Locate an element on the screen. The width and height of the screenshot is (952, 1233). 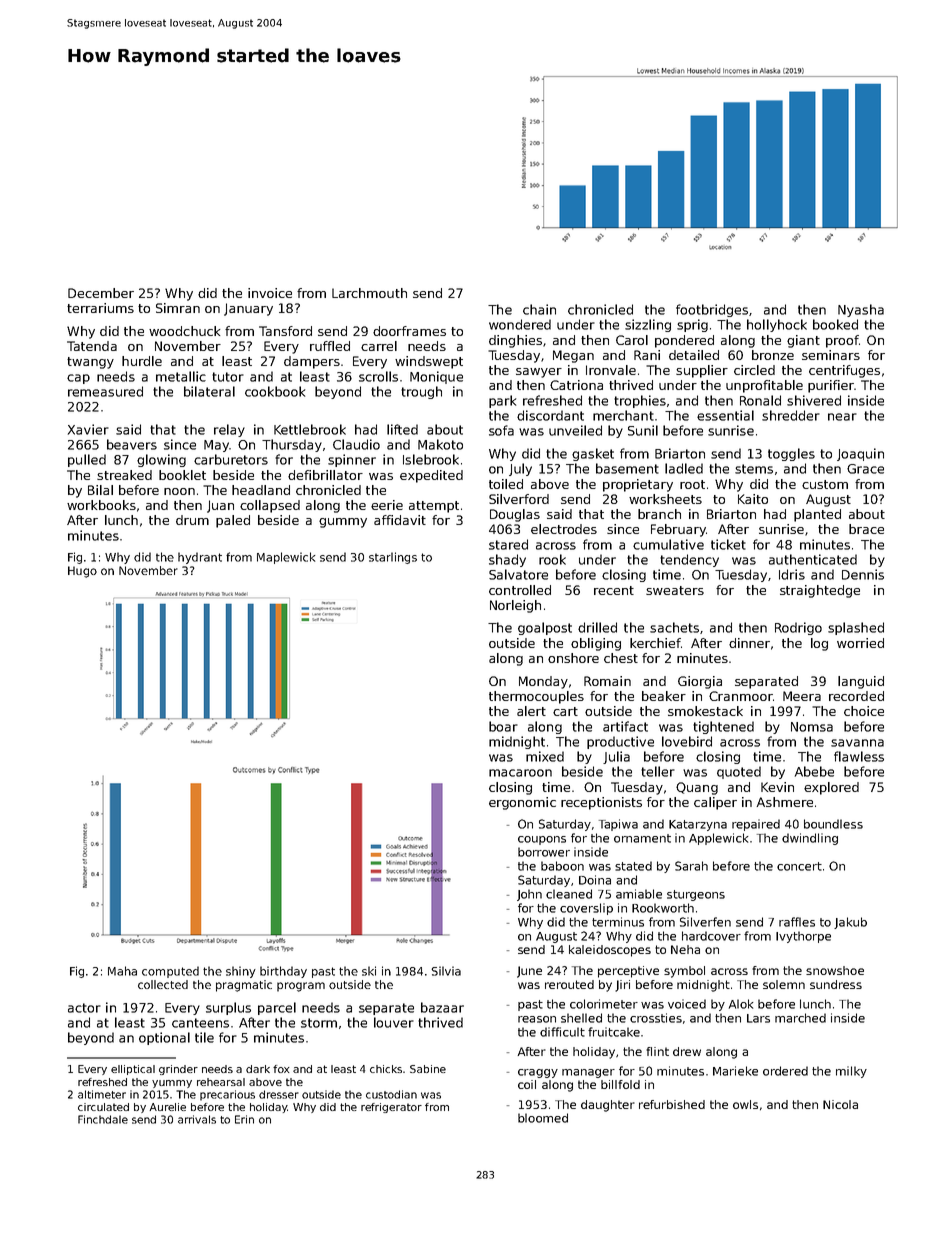
Hugo is located at coordinates (82, 572).
